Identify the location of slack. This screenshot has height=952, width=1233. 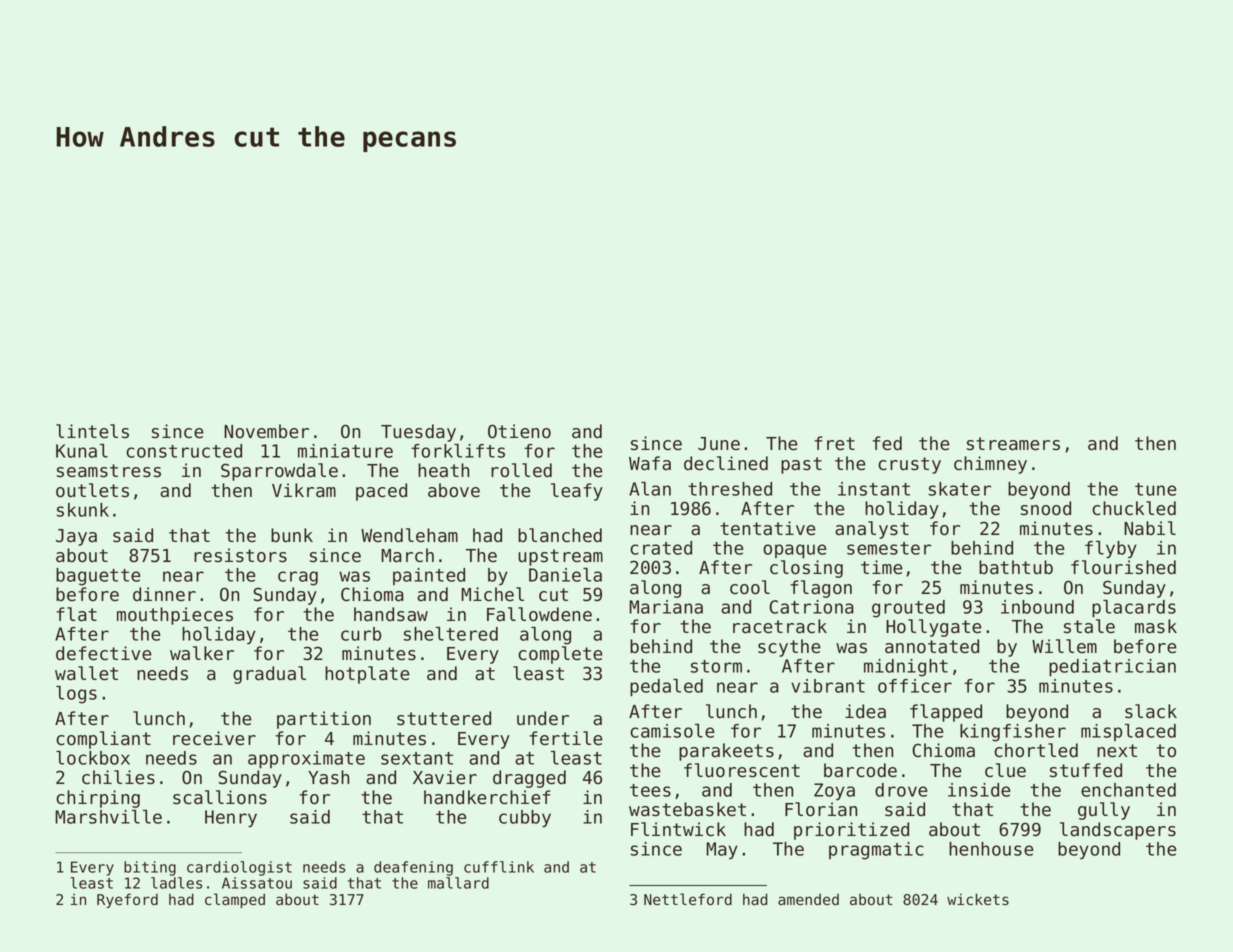
(1151, 711).
